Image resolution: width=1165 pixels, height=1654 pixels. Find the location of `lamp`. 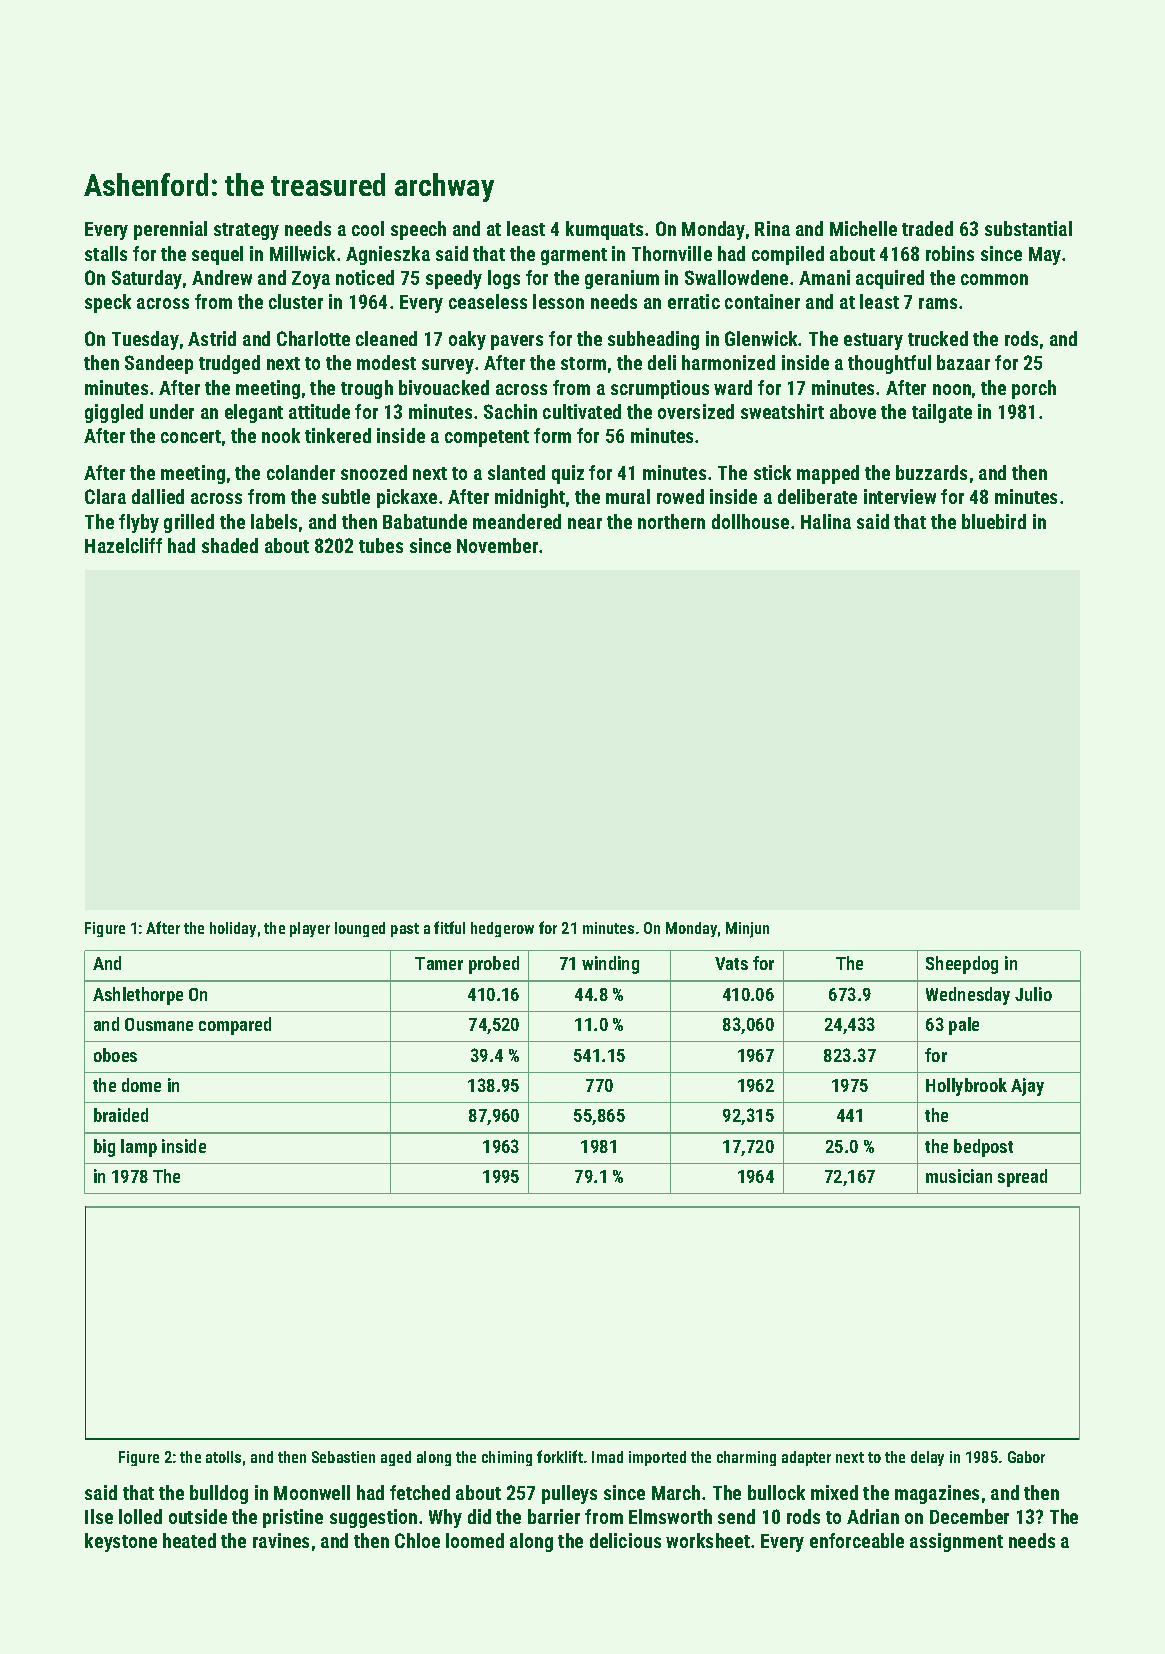

lamp is located at coordinates (139, 1148).
